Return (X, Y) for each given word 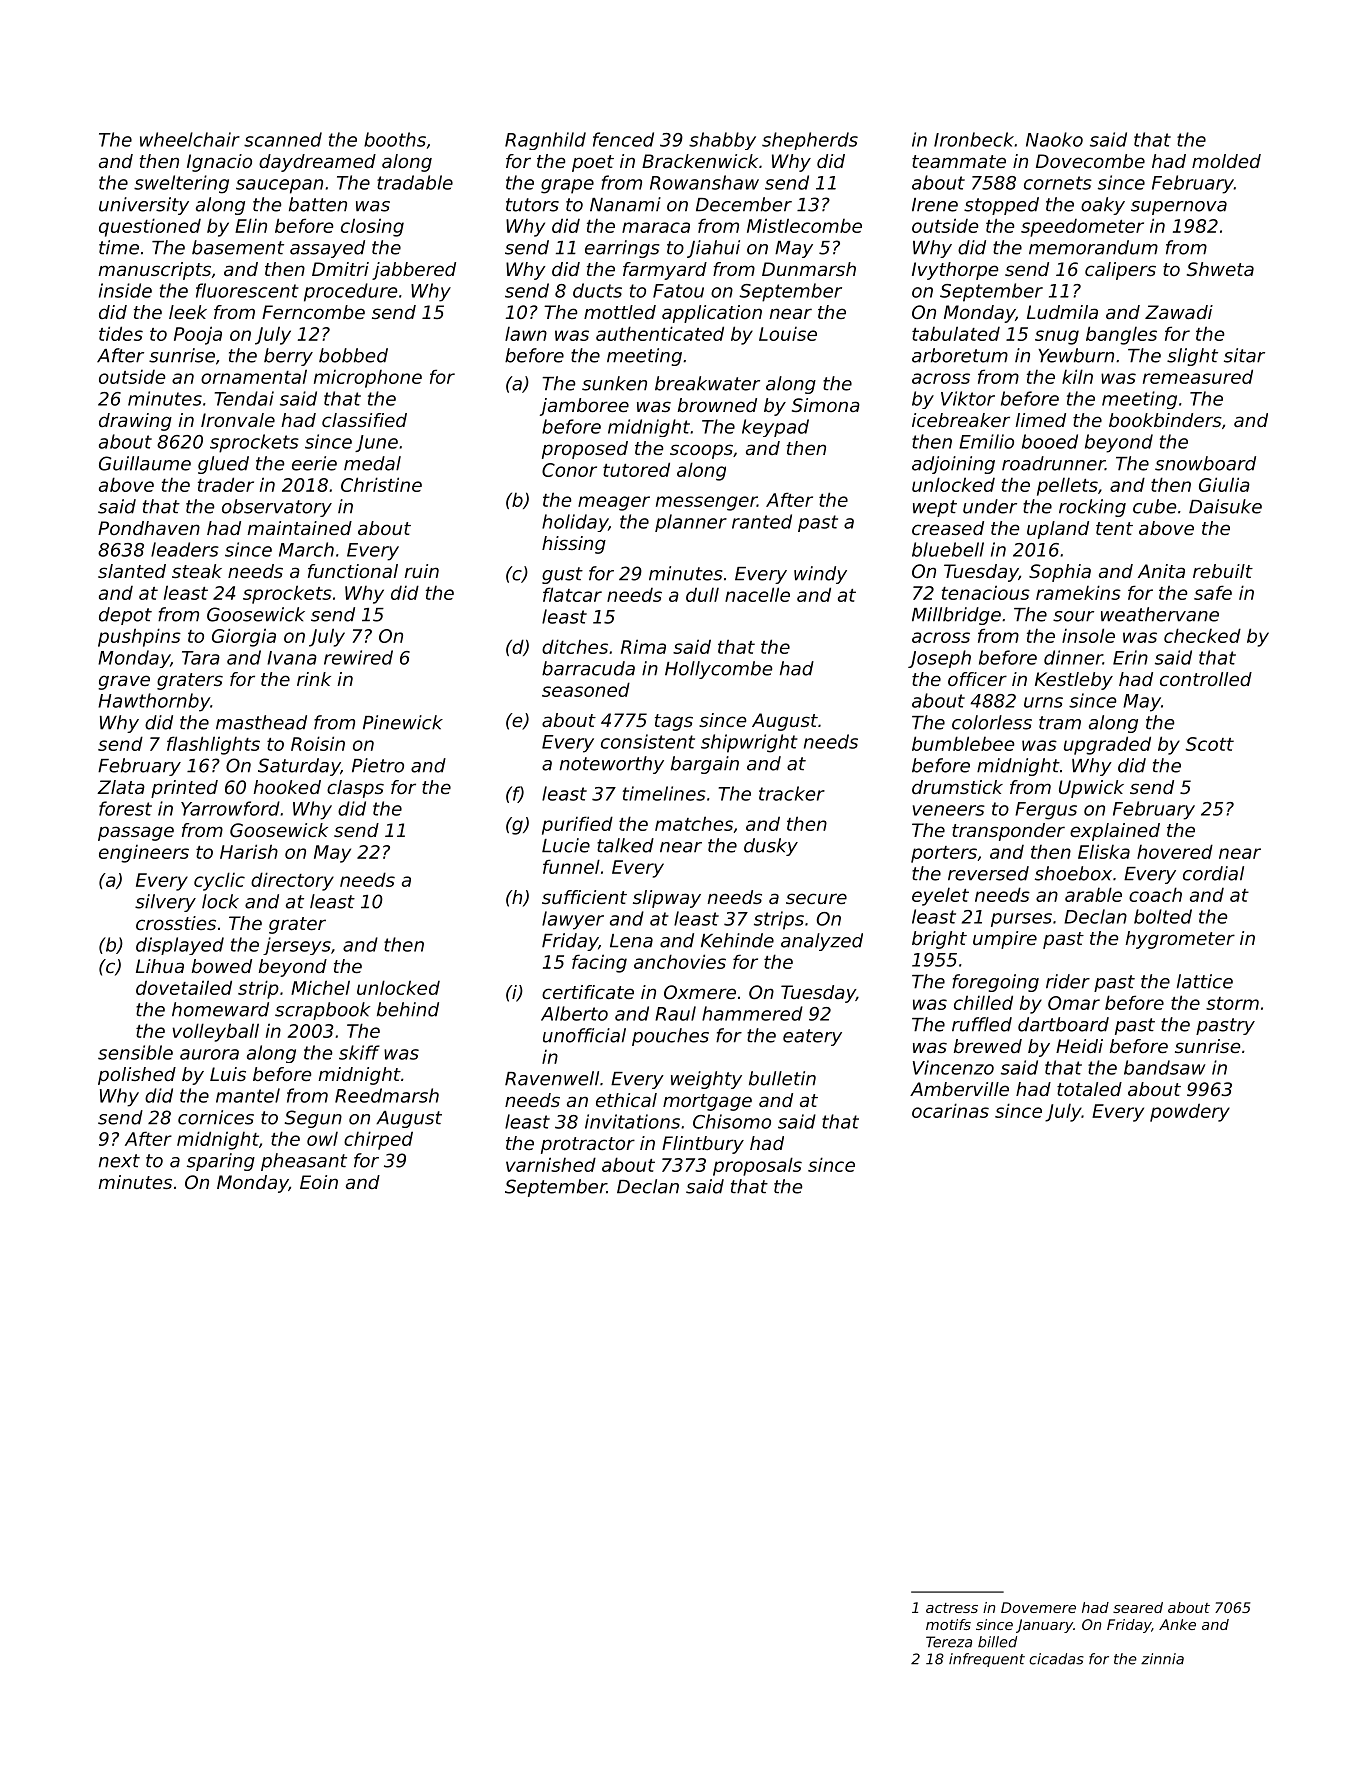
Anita (1161, 571)
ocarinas (950, 1110)
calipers (1120, 271)
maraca (656, 227)
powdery (1190, 1112)
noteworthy (612, 765)
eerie (314, 463)
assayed (327, 249)
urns (1043, 702)
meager (614, 503)
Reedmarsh (387, 1095)
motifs (948, 1624)
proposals (757, 1166)
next (119, 1161)
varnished (551, 1164)
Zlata (121, 787)
